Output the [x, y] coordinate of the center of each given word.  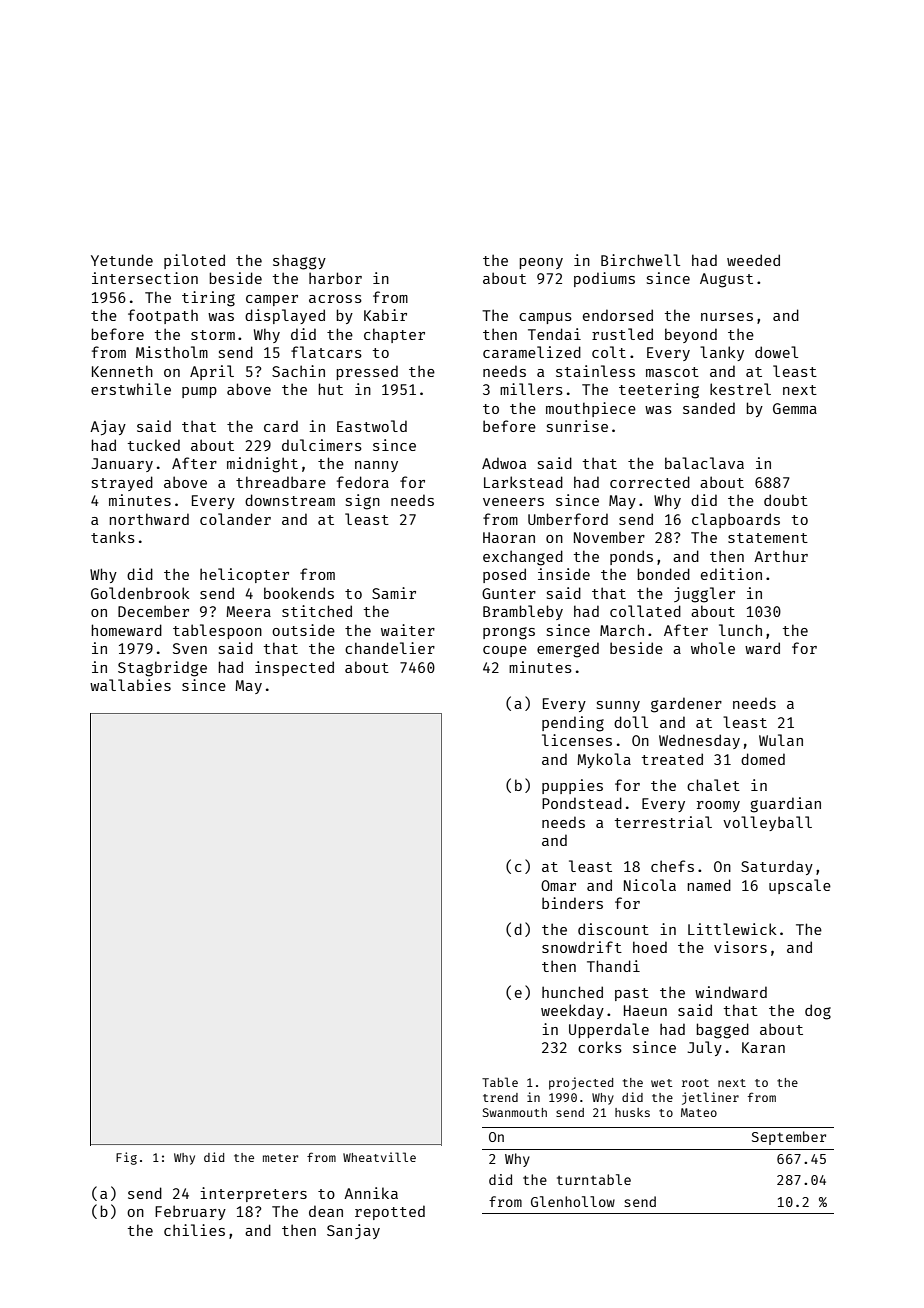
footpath [163, 316]
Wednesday [699, 741]
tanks [113, 537]
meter [280, 1158]
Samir [394, 593]
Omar [558, 885]
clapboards [736, 520]
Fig [126, 1158]
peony [541, 263]
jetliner [710, 1098]
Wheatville [379, 1157]
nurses [727, 317]
